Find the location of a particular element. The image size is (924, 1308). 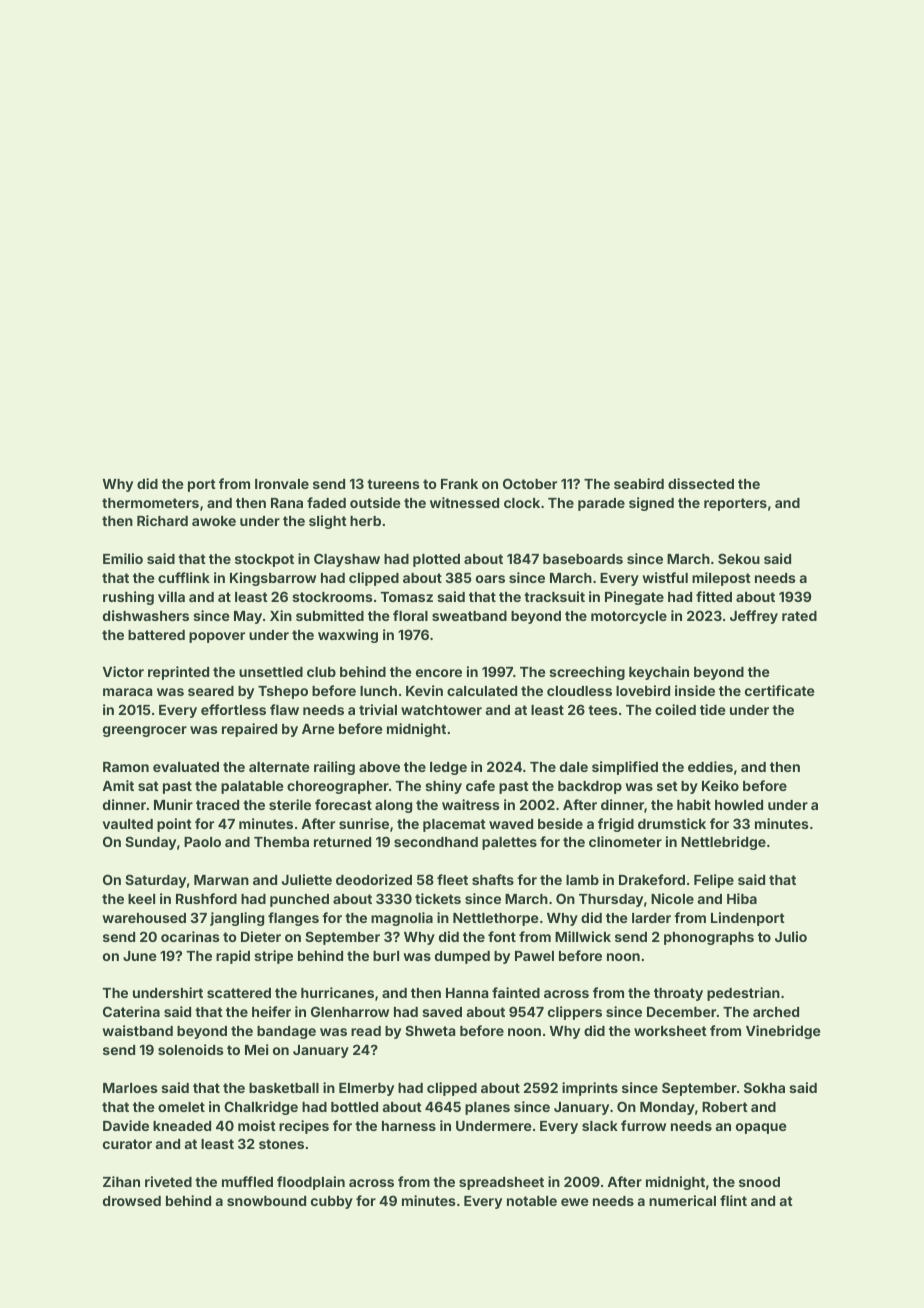

Frank is located at coordinates (459, 484).
